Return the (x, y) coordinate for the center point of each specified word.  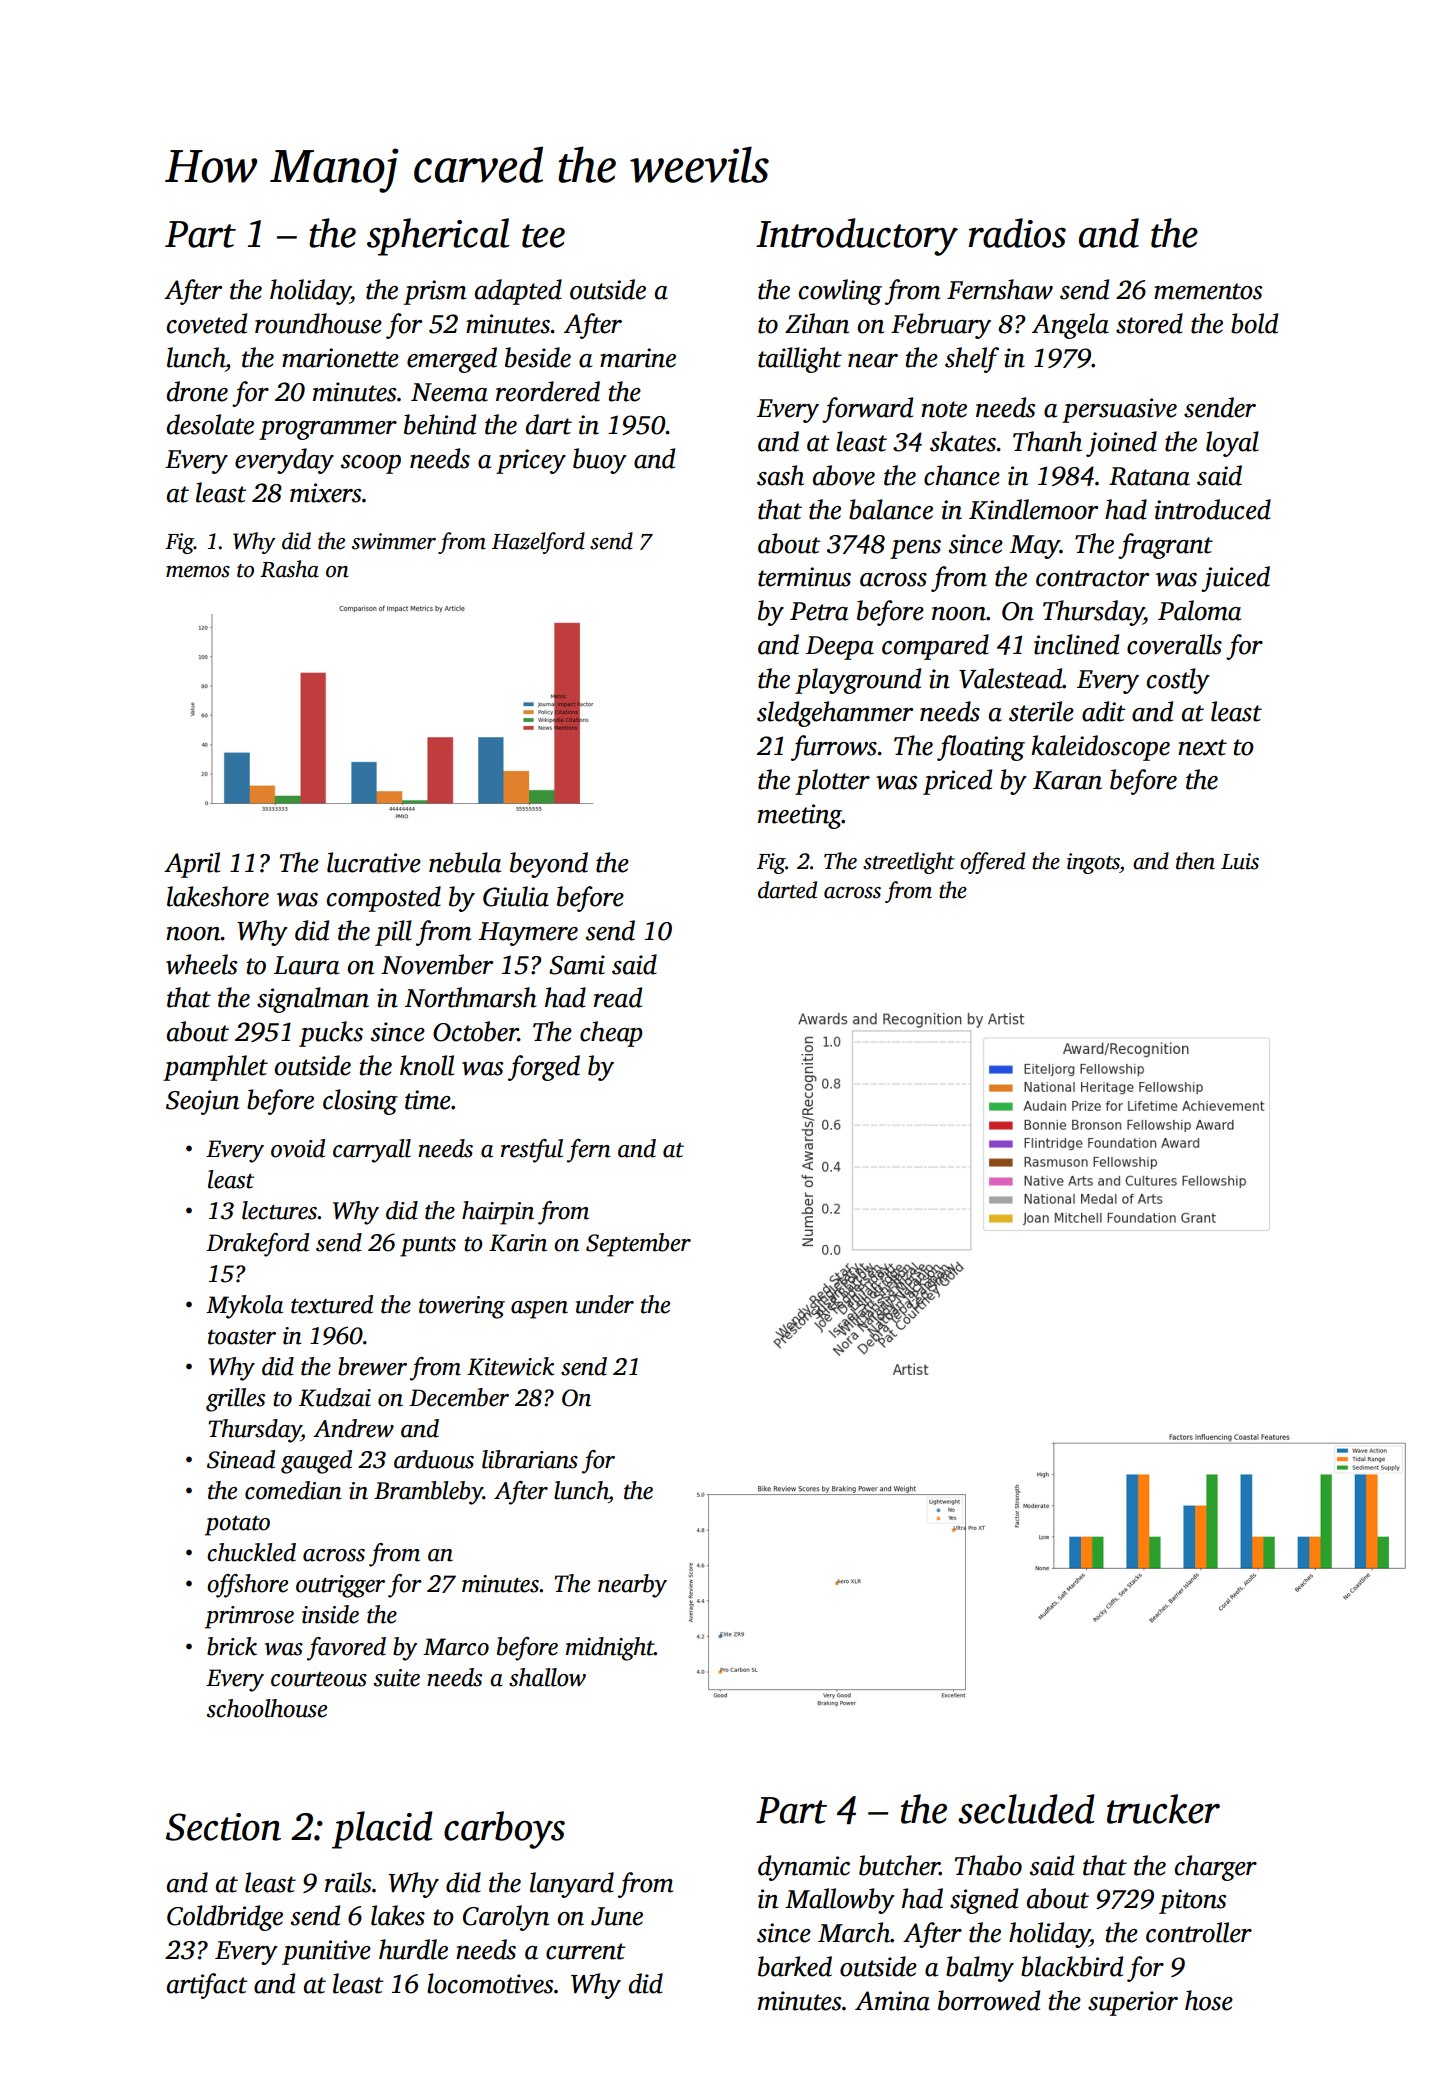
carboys (504, 1830)
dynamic (804, 1868)
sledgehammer (835, 714)
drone (197, 391)
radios (1017, 233)
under (605, 1304)
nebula (465, 862)
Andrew (353, 1428)
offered (992, 863)
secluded (1026, 1809)
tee (543, 236)
